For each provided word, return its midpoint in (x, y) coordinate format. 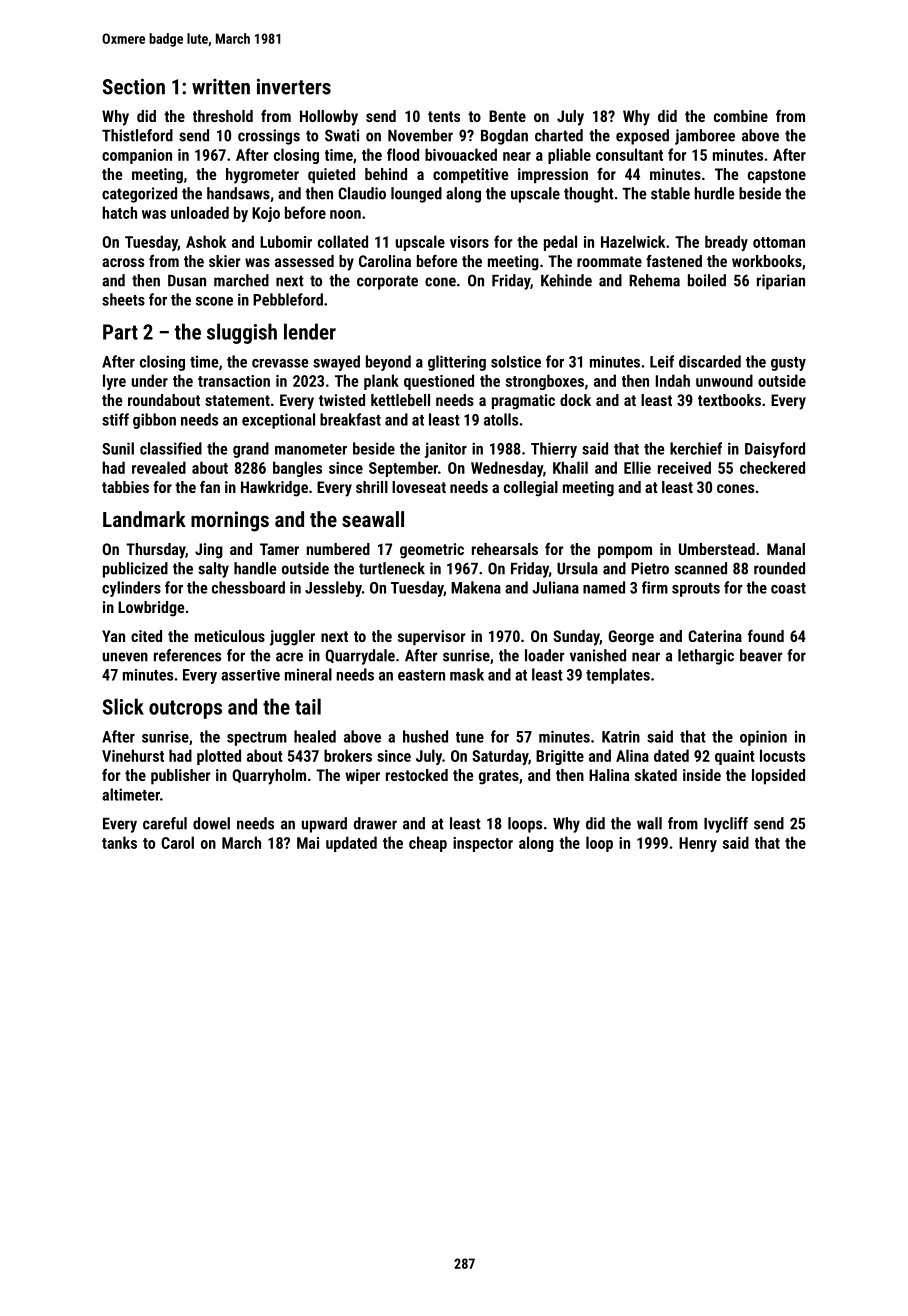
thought (589, 195)
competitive (470, 176)
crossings (269, 137)
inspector (483, 844)
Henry (698, 844)
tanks (119, 842)
